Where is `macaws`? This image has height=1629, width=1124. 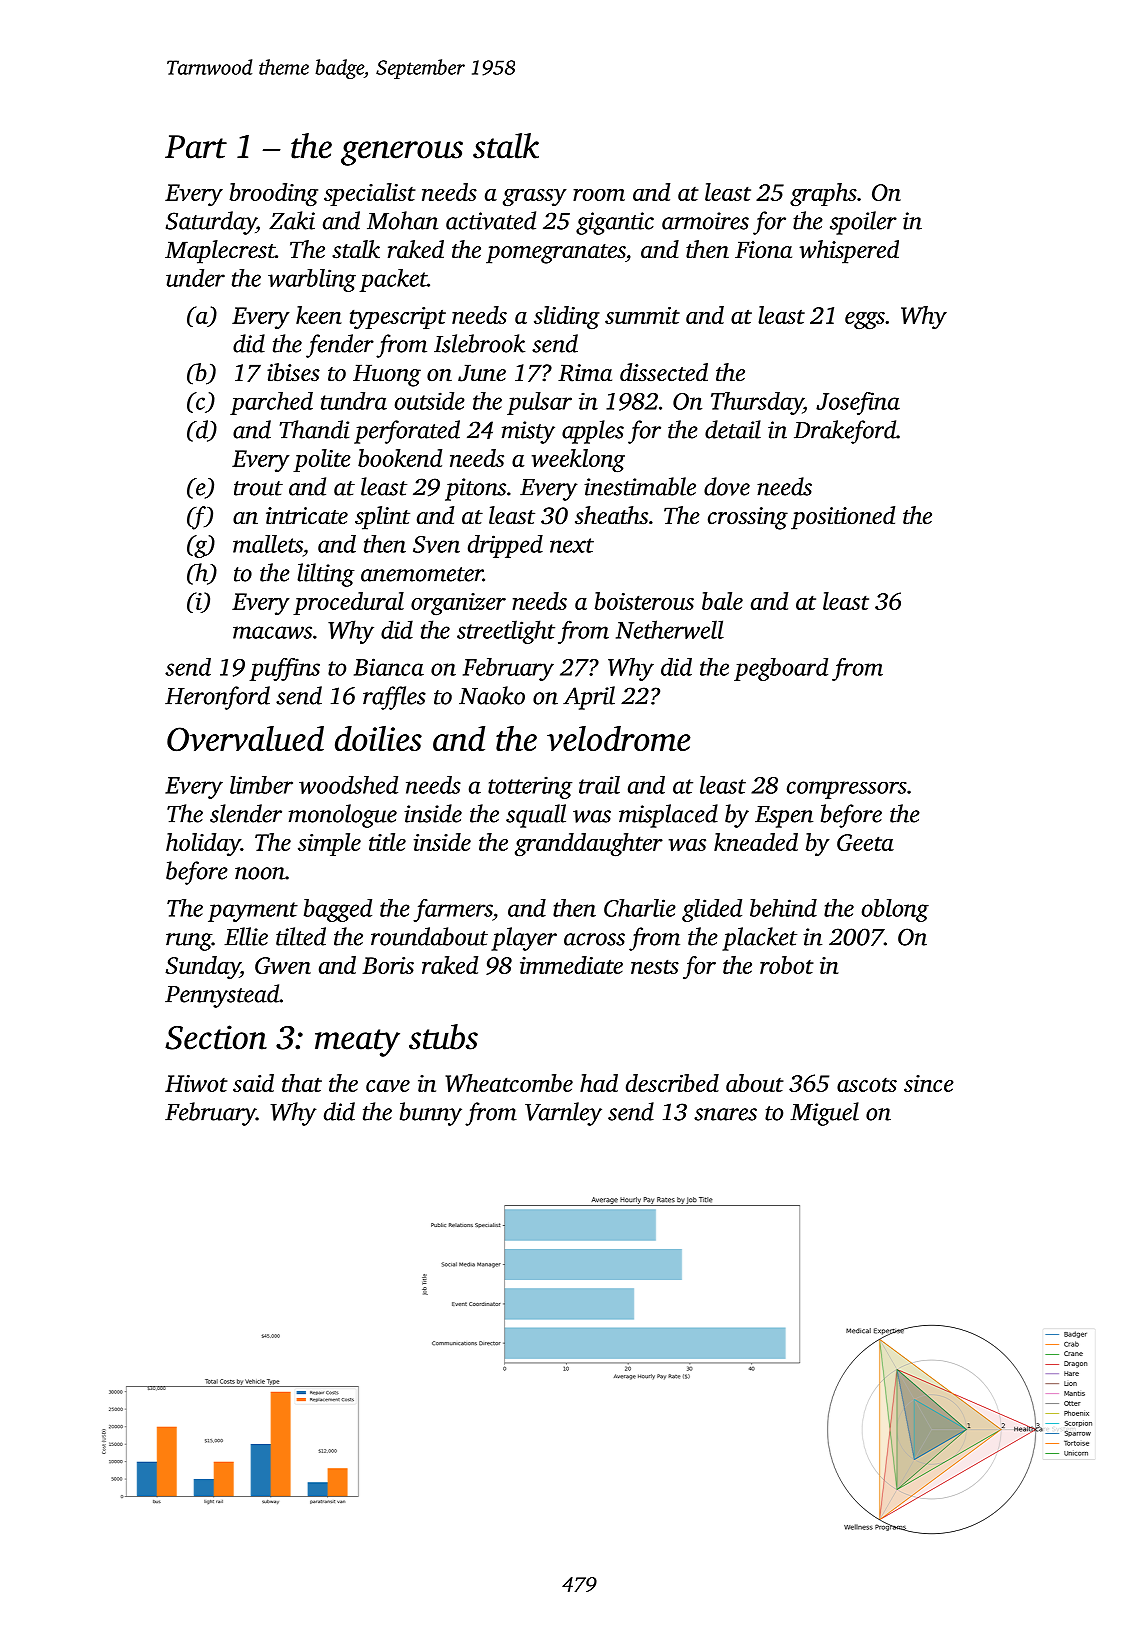
macaws is located at coordinates (272, 632).
